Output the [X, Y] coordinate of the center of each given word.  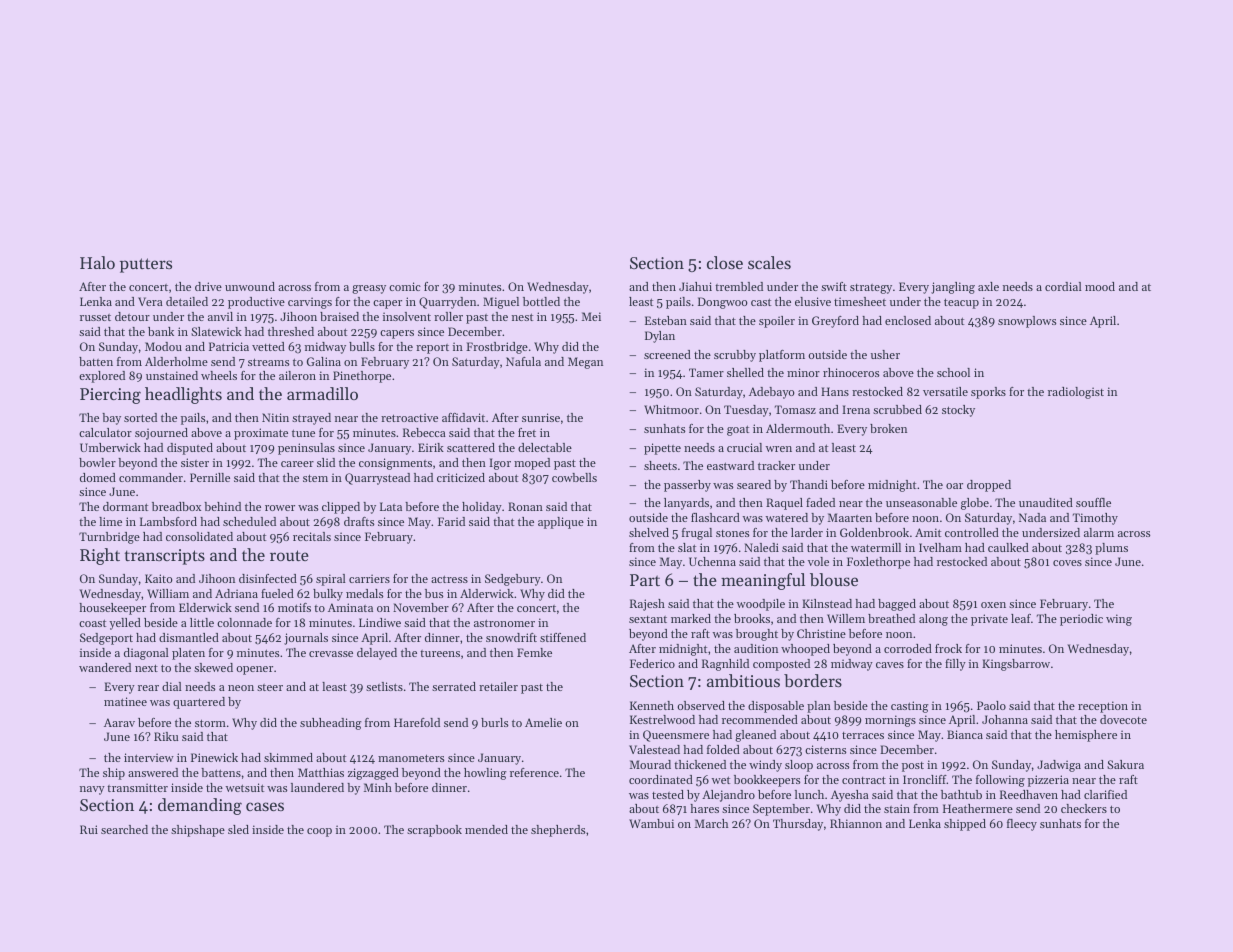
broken [888, 428]
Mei [591, 316]
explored [102, 377]
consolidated [199, 536]
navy [92, 790]
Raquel [784, 504]
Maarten [850, 517]
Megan [585, 363]
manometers [411, 758]
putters [146, 265]
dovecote [1123, 719]
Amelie [543, 722]
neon [241, 688]
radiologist [1076, 393]
